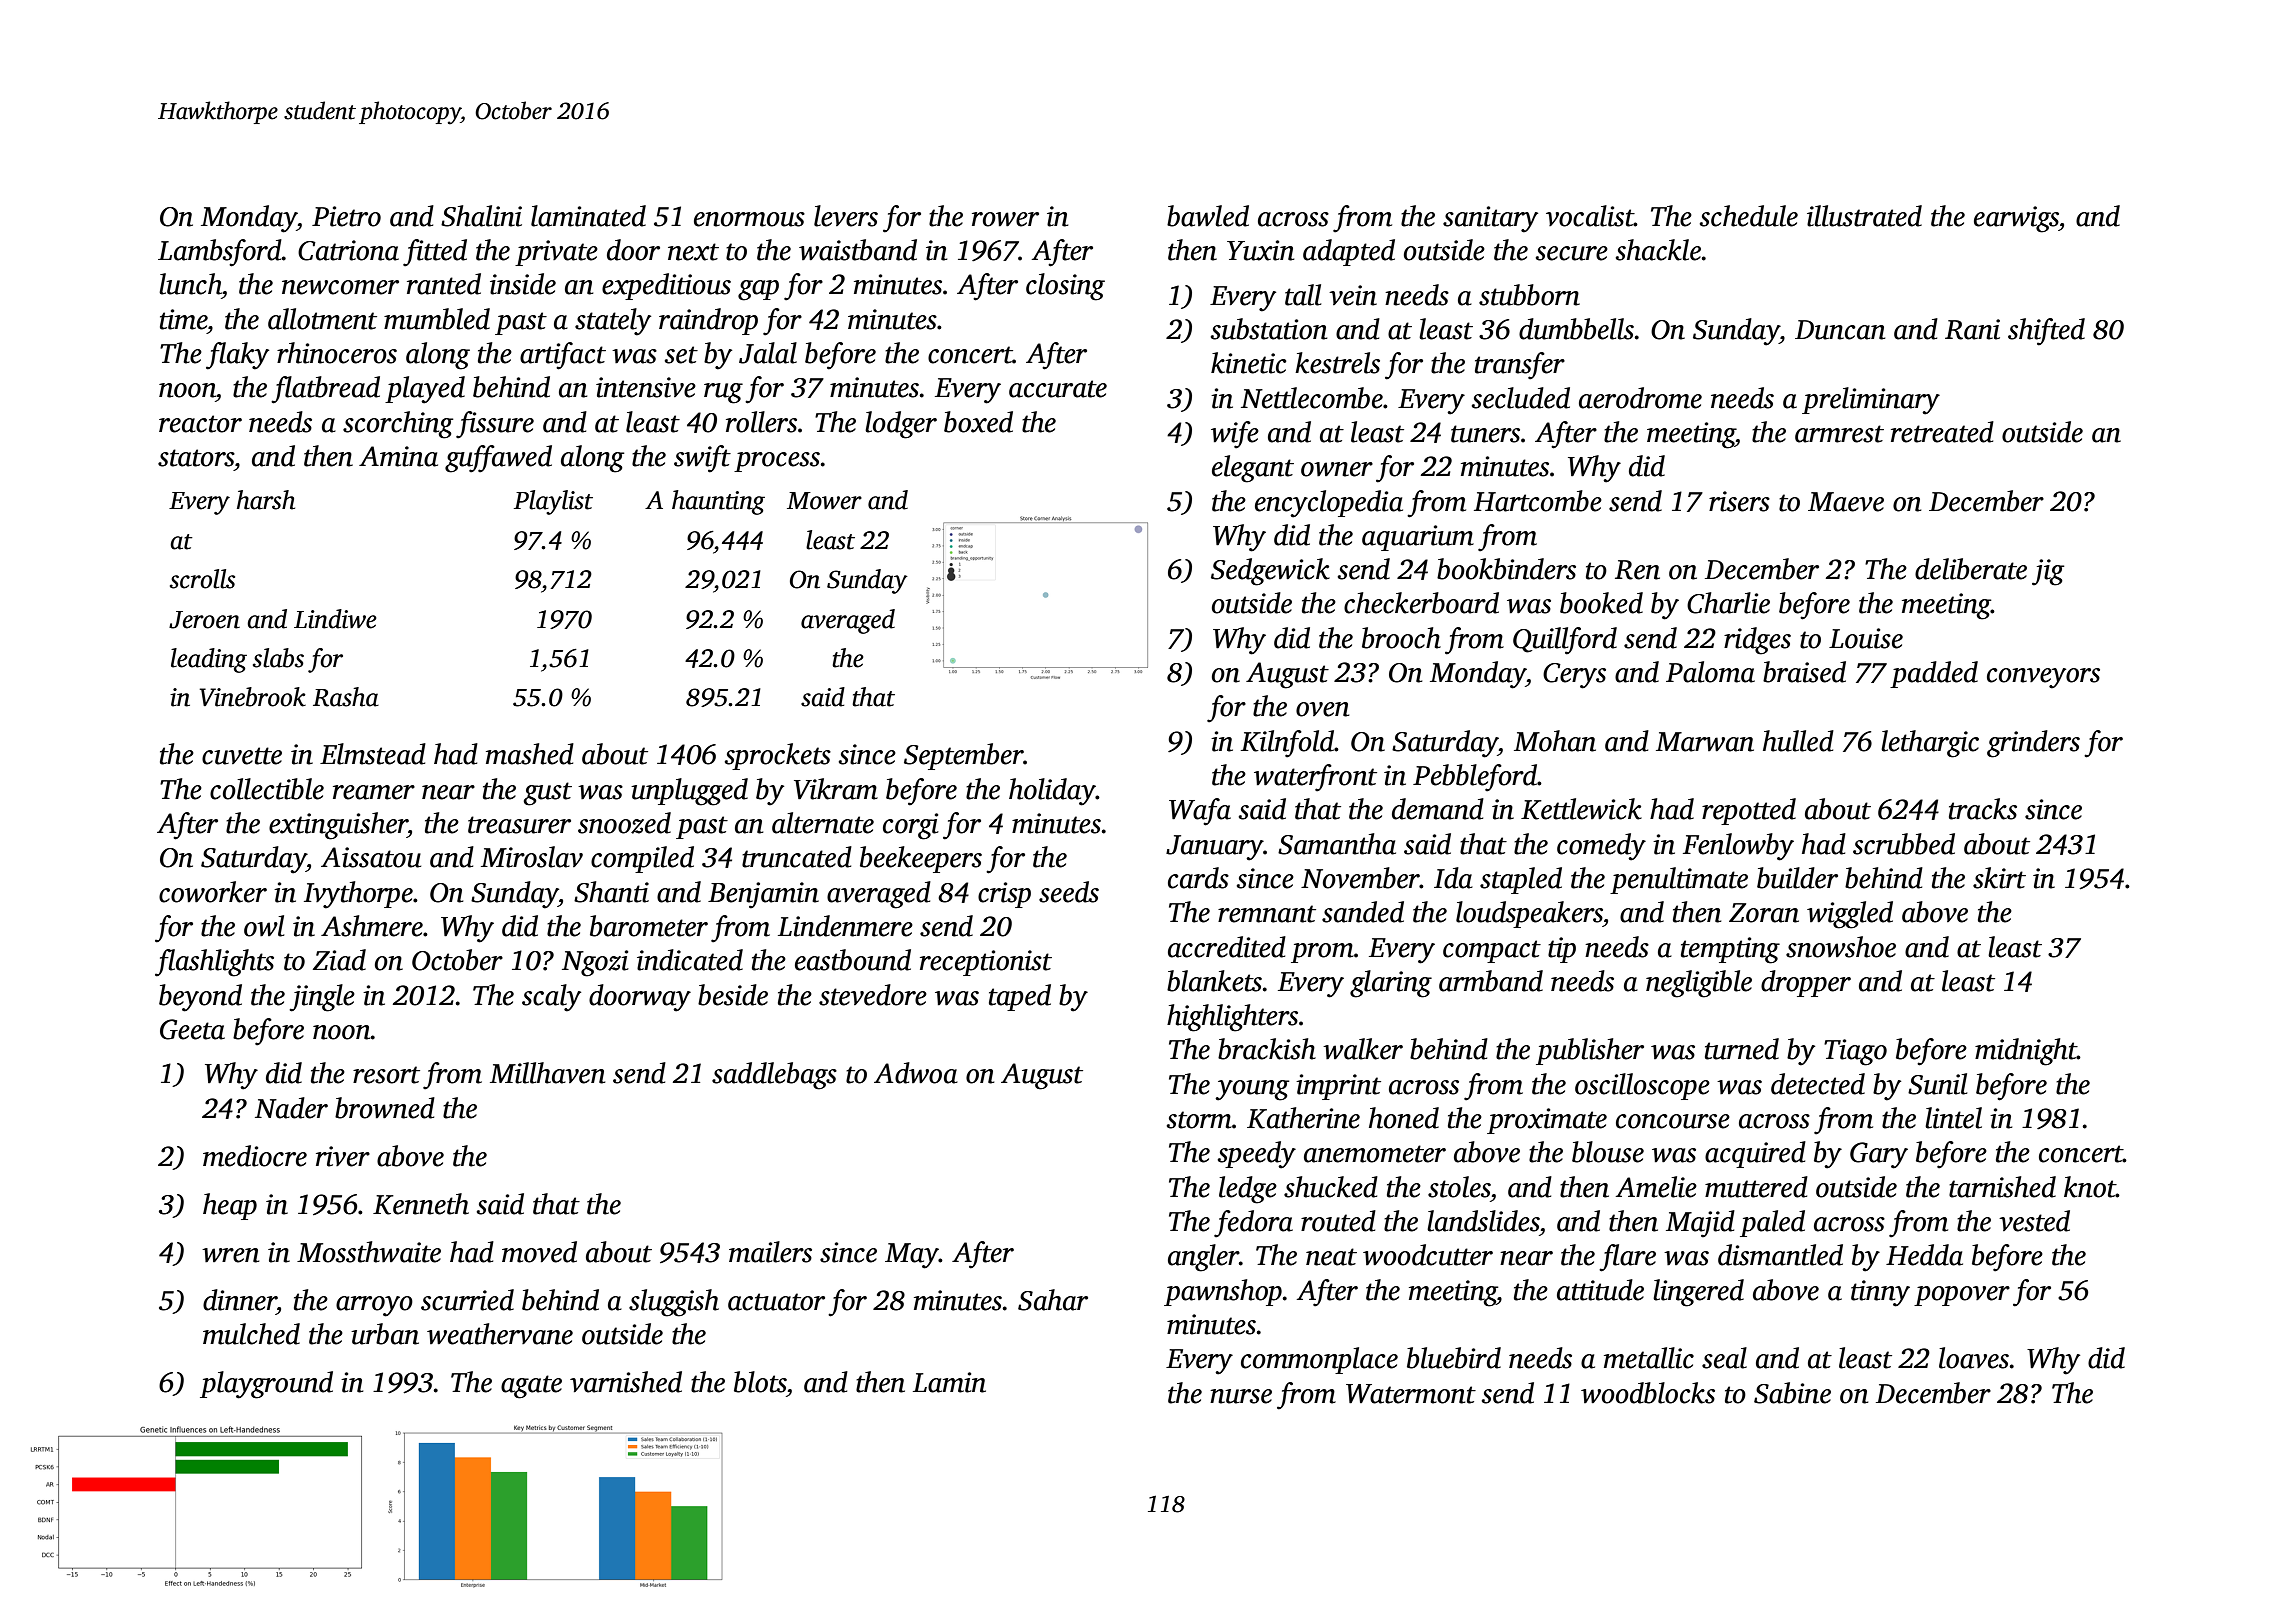 The width and height of the screenshot is (2292, 1620). What do you see at coordinates (2026, 1052) in the screenshot?
I see `midnight` at bounding box center [2026, 1052].
